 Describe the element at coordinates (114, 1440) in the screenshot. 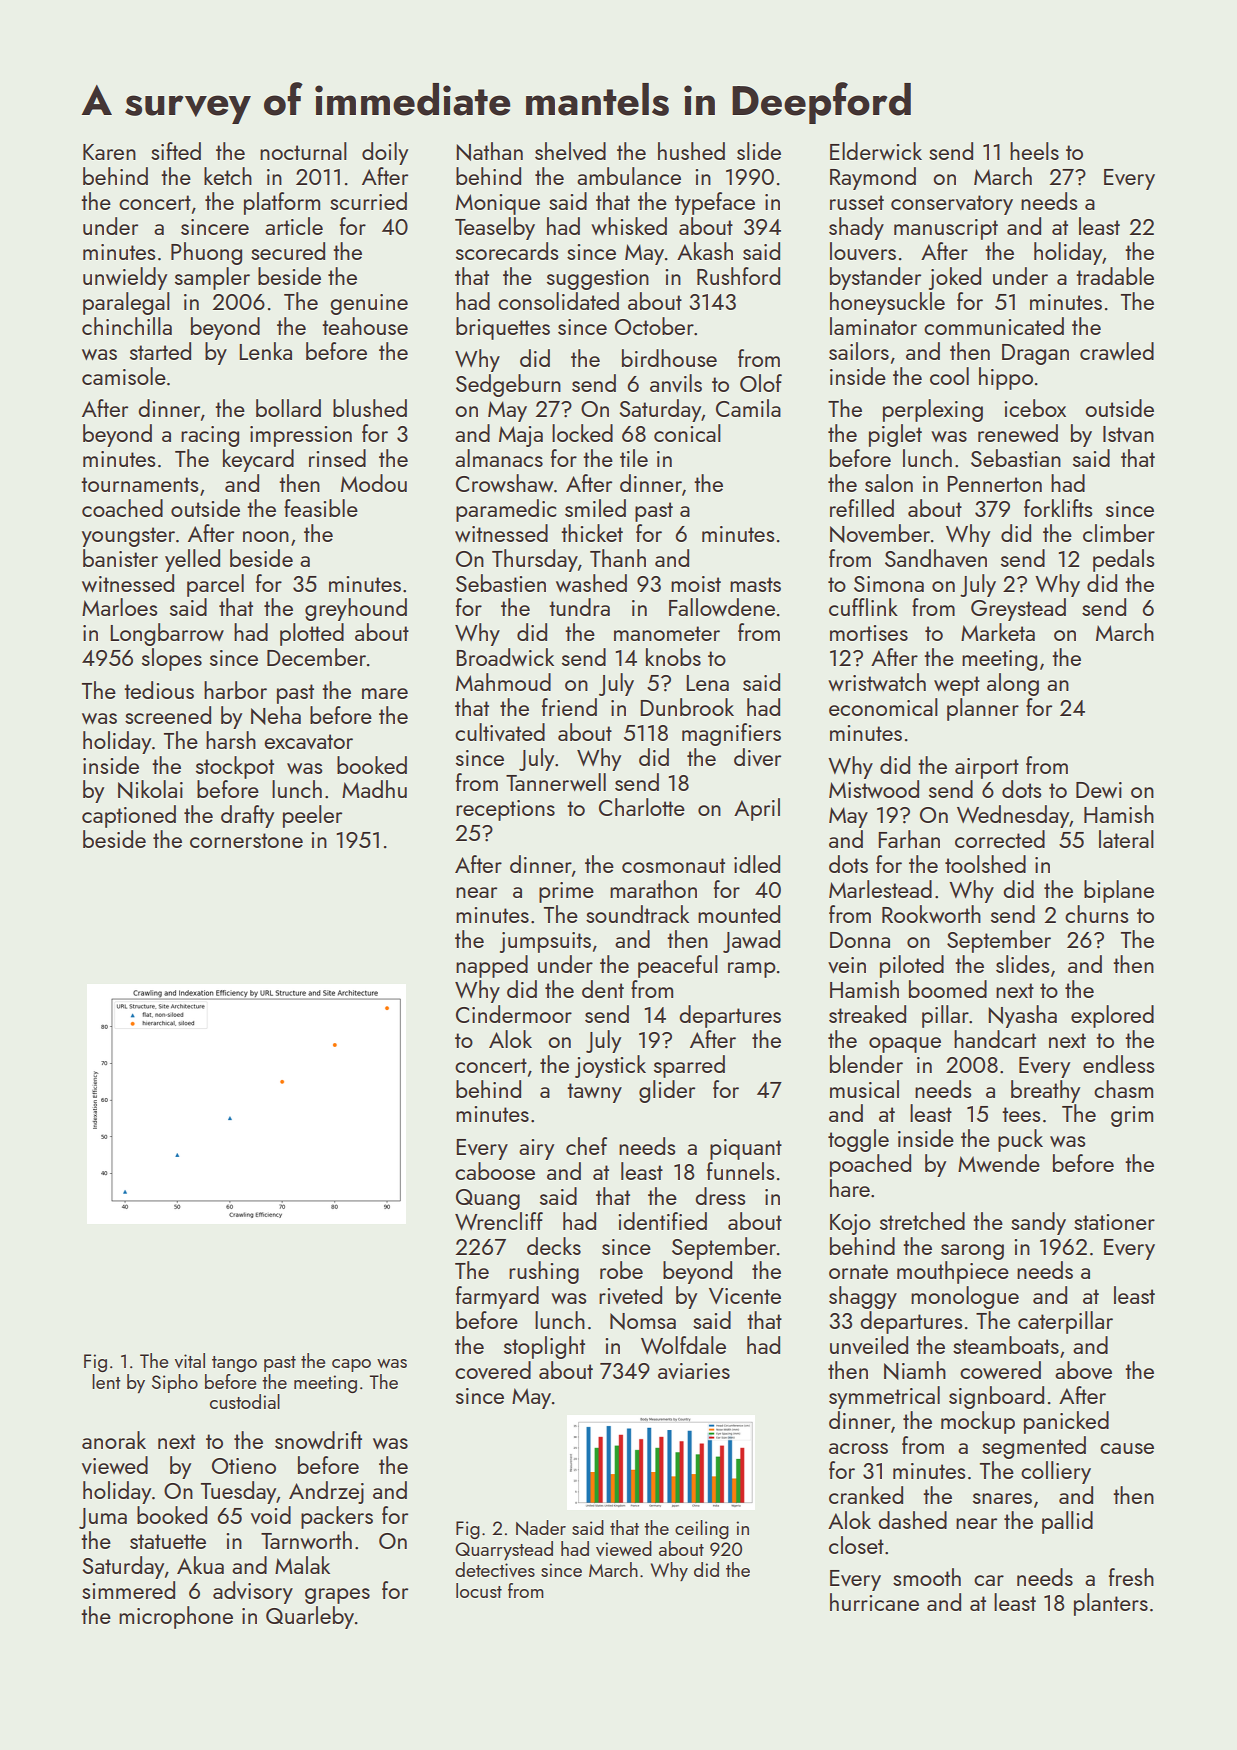

I see `anorak` at that location.
